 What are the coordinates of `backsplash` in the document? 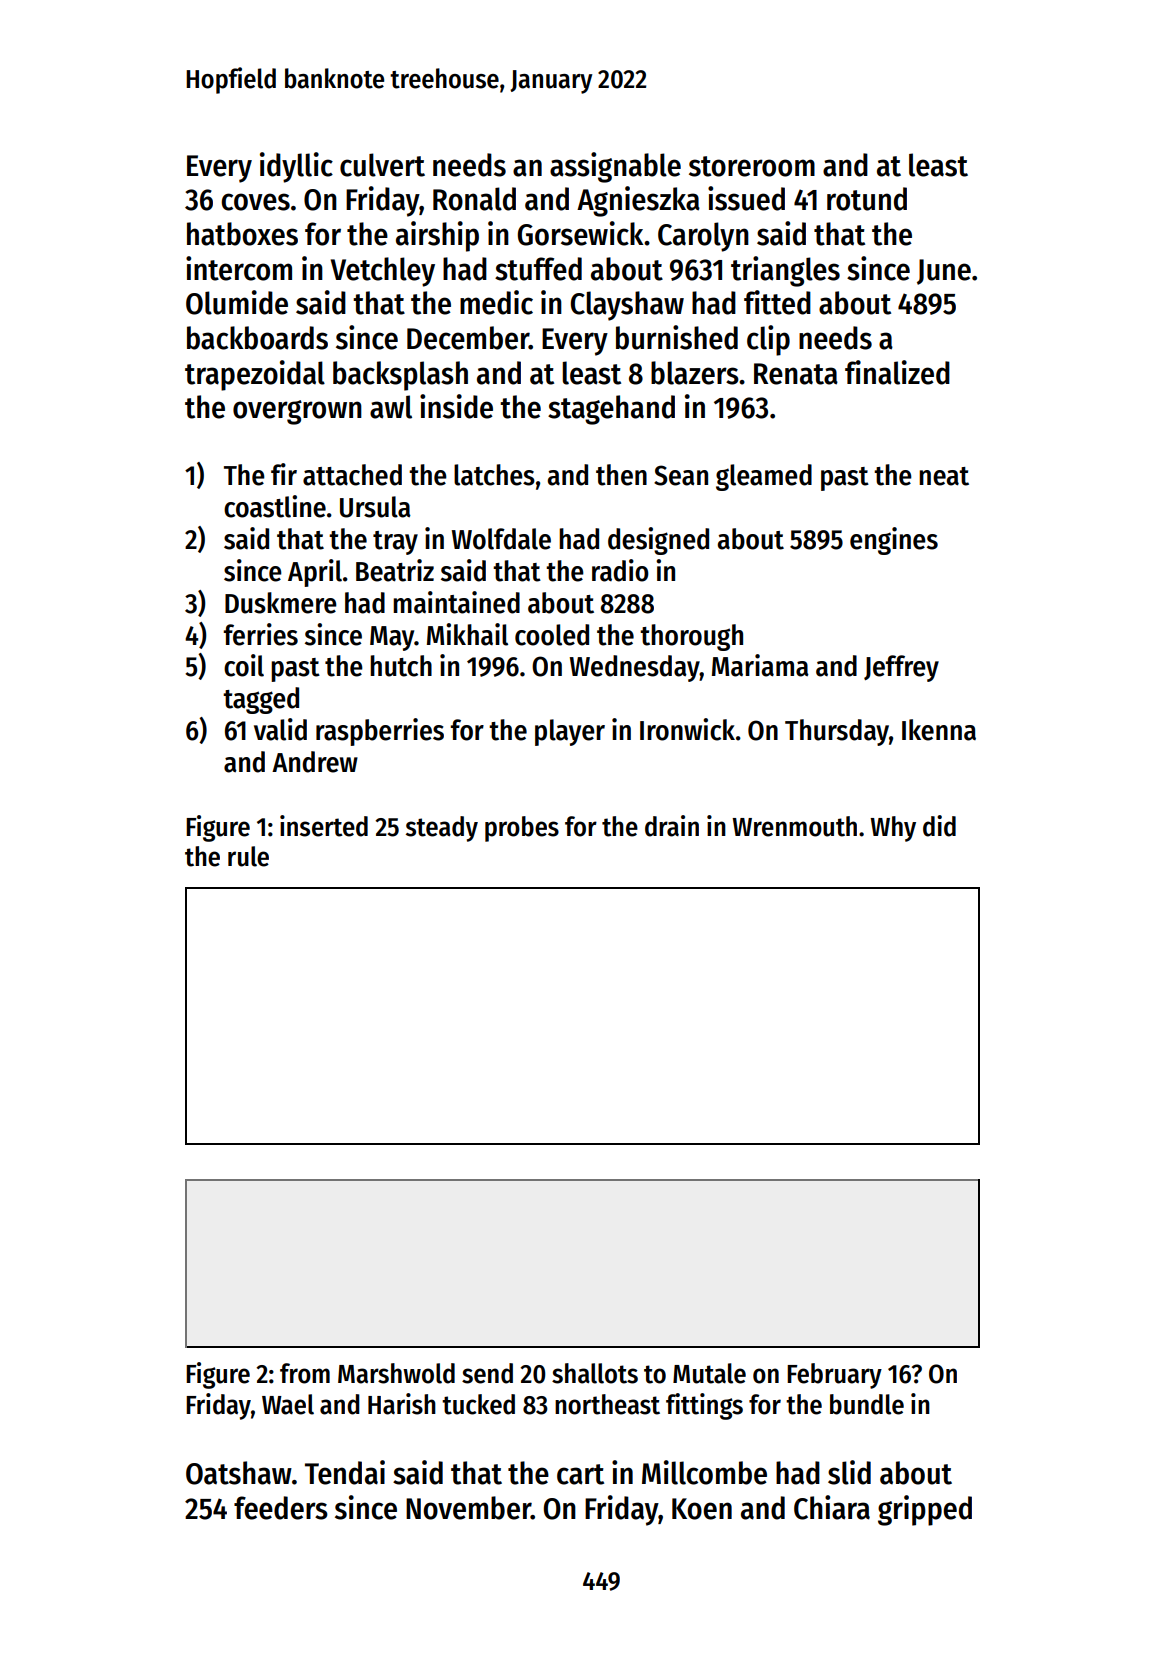 It's located at (400, 376).
